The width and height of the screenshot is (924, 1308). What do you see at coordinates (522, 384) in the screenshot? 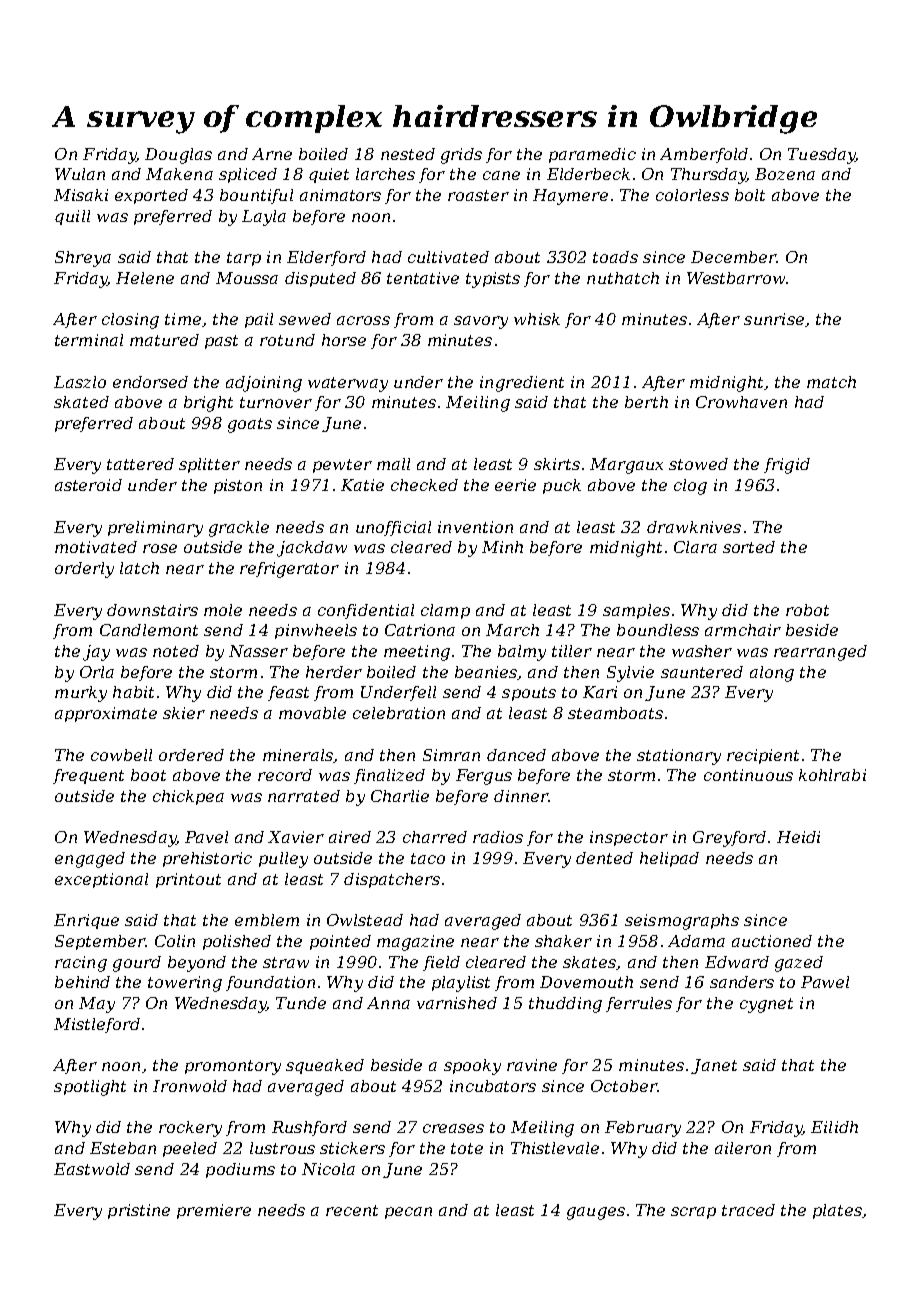
I see `ingredient` at bounding box center [522, 384].
